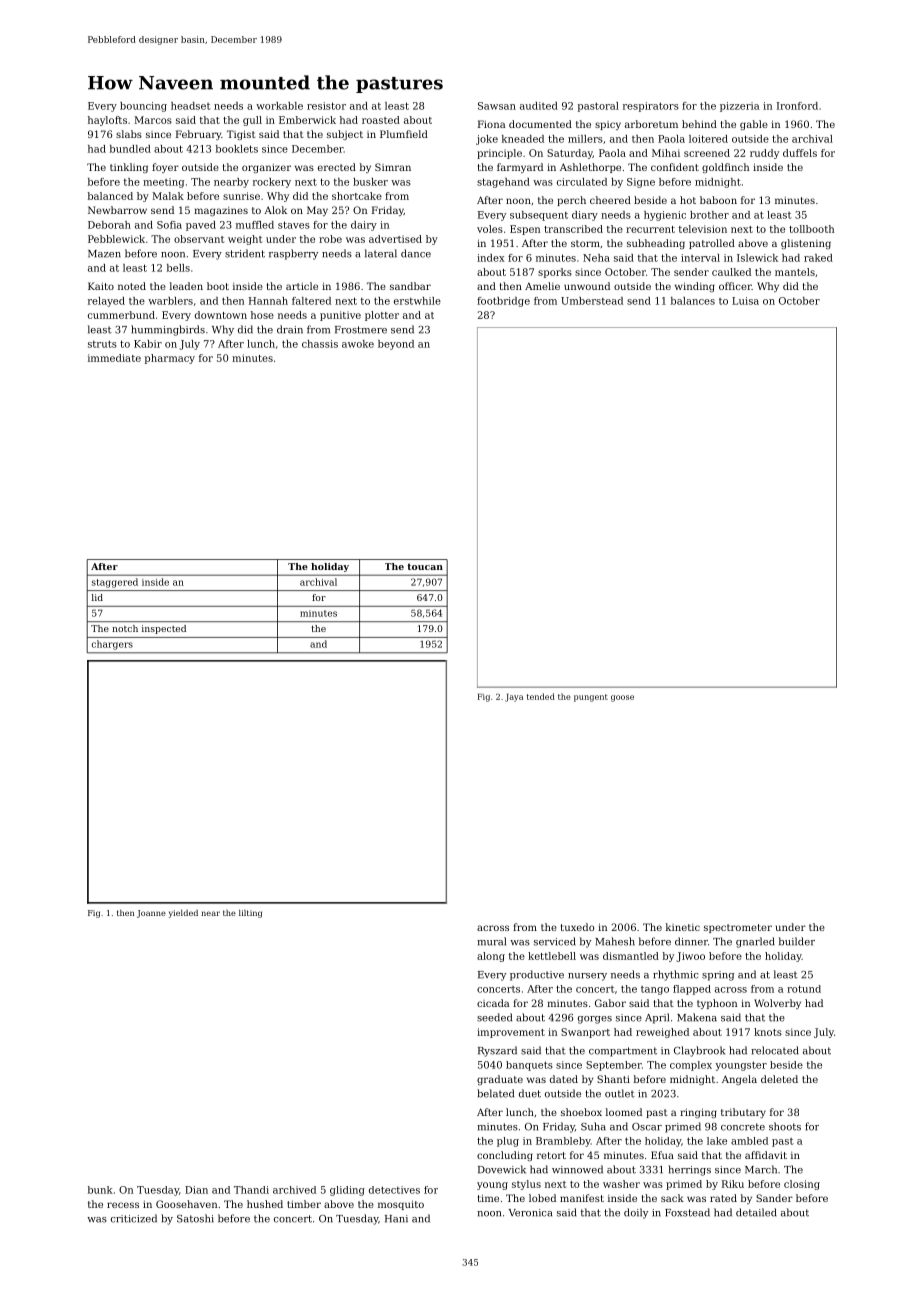  What do you see at coordinates (514, 698) in the screenshot?
I see `Jaya` at bounding box center [514, 698].
